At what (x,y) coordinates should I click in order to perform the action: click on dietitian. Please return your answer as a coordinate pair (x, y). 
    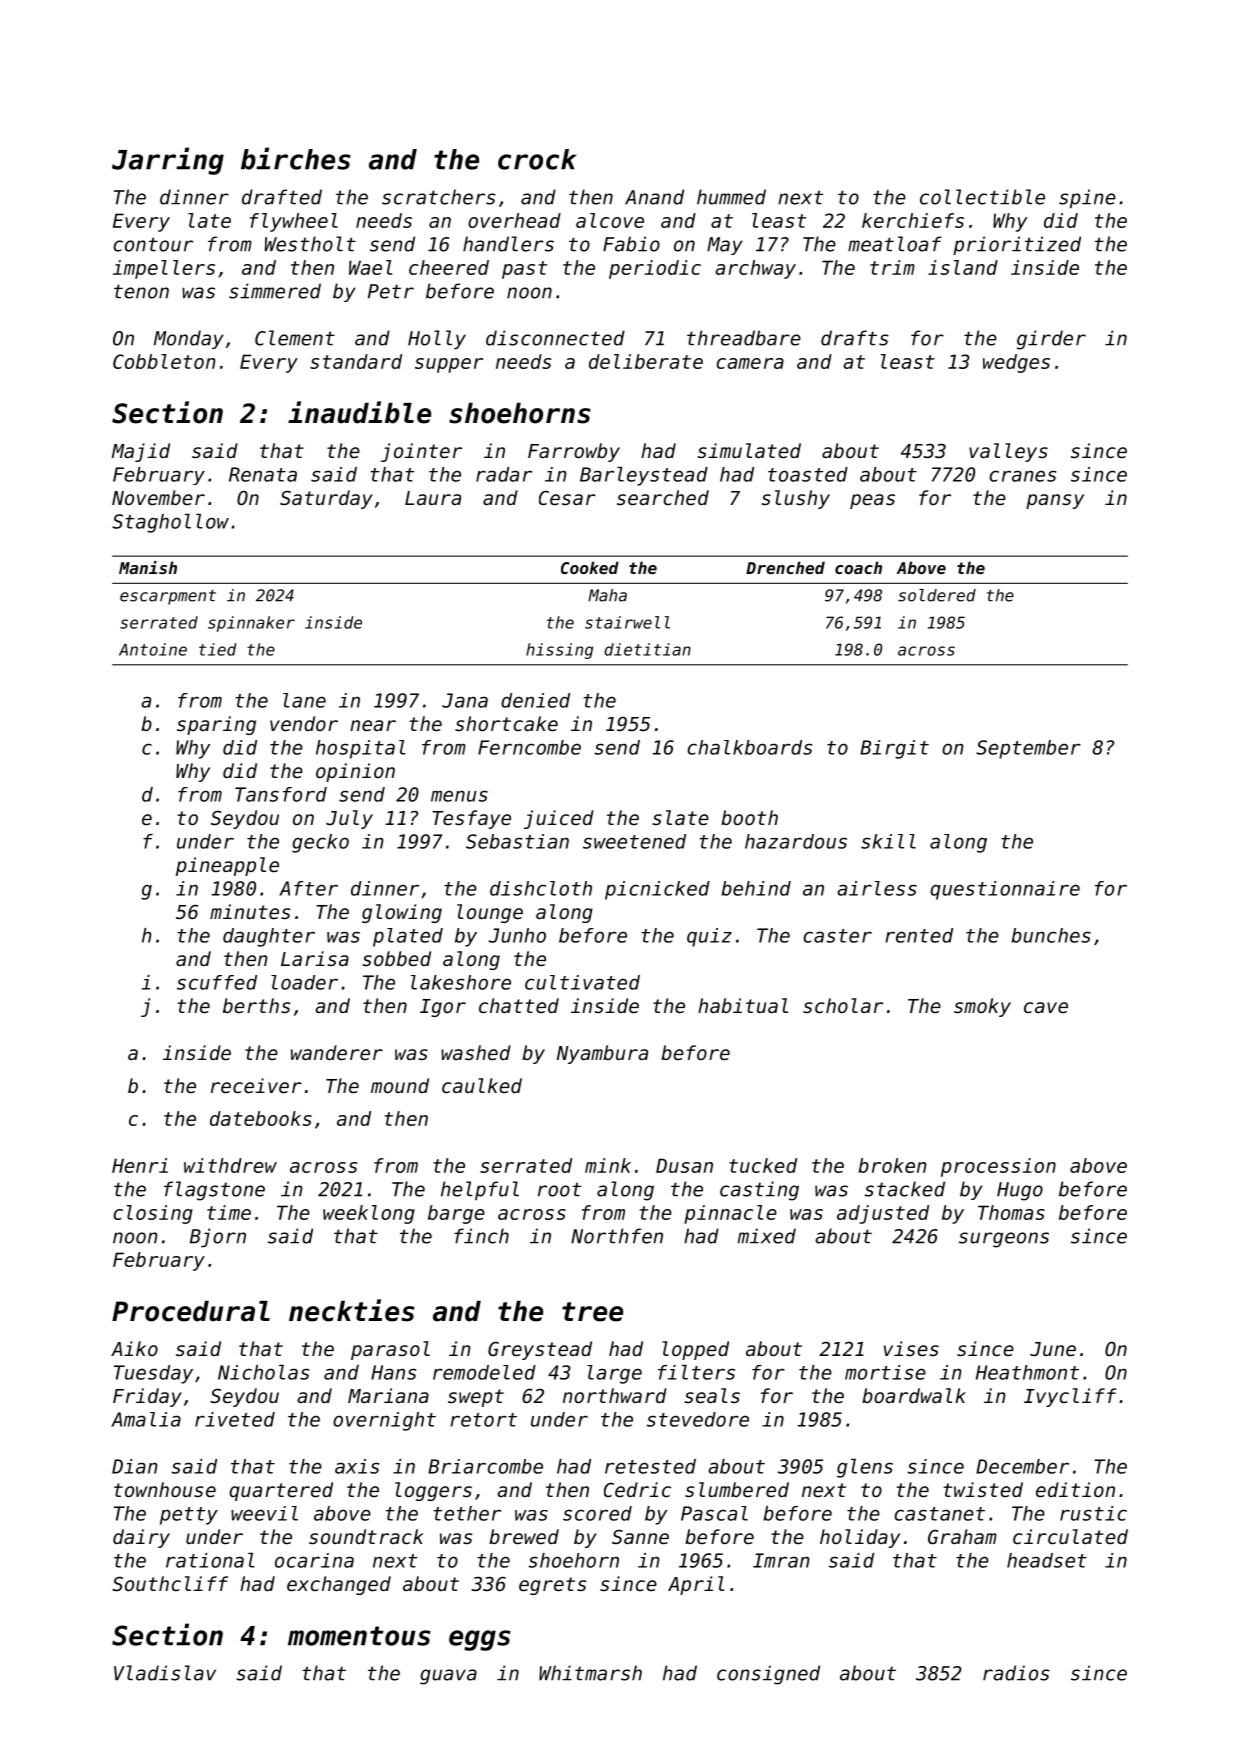
    Looking at the image, I should click on (647, 649).
